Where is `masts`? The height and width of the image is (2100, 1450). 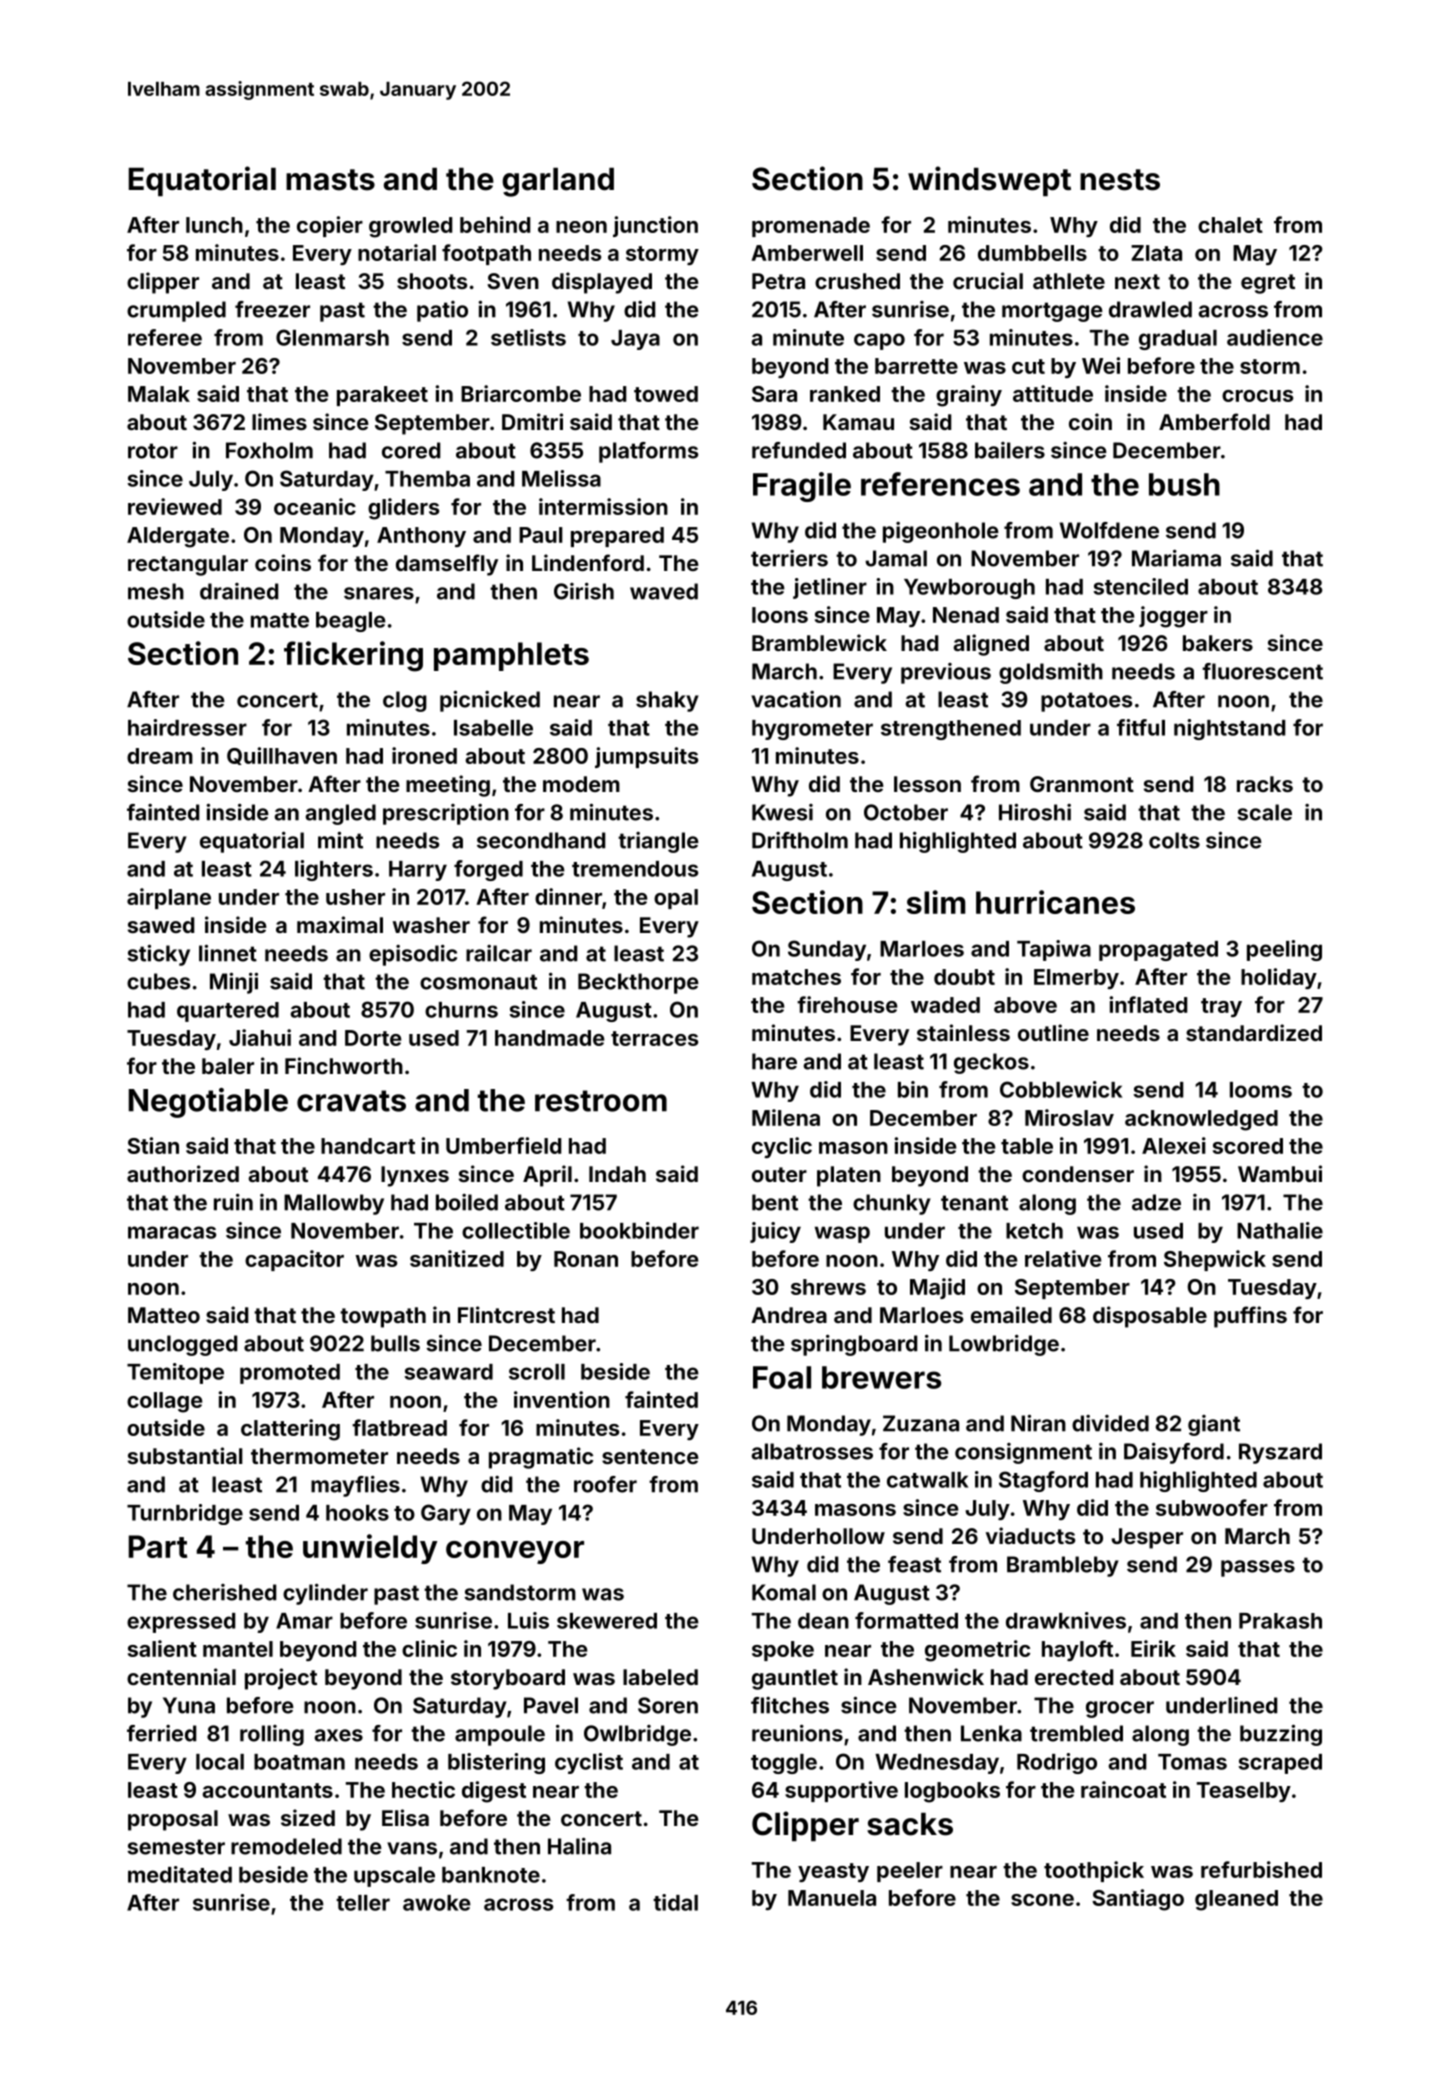 masts is located at coordinates (330, 180).
